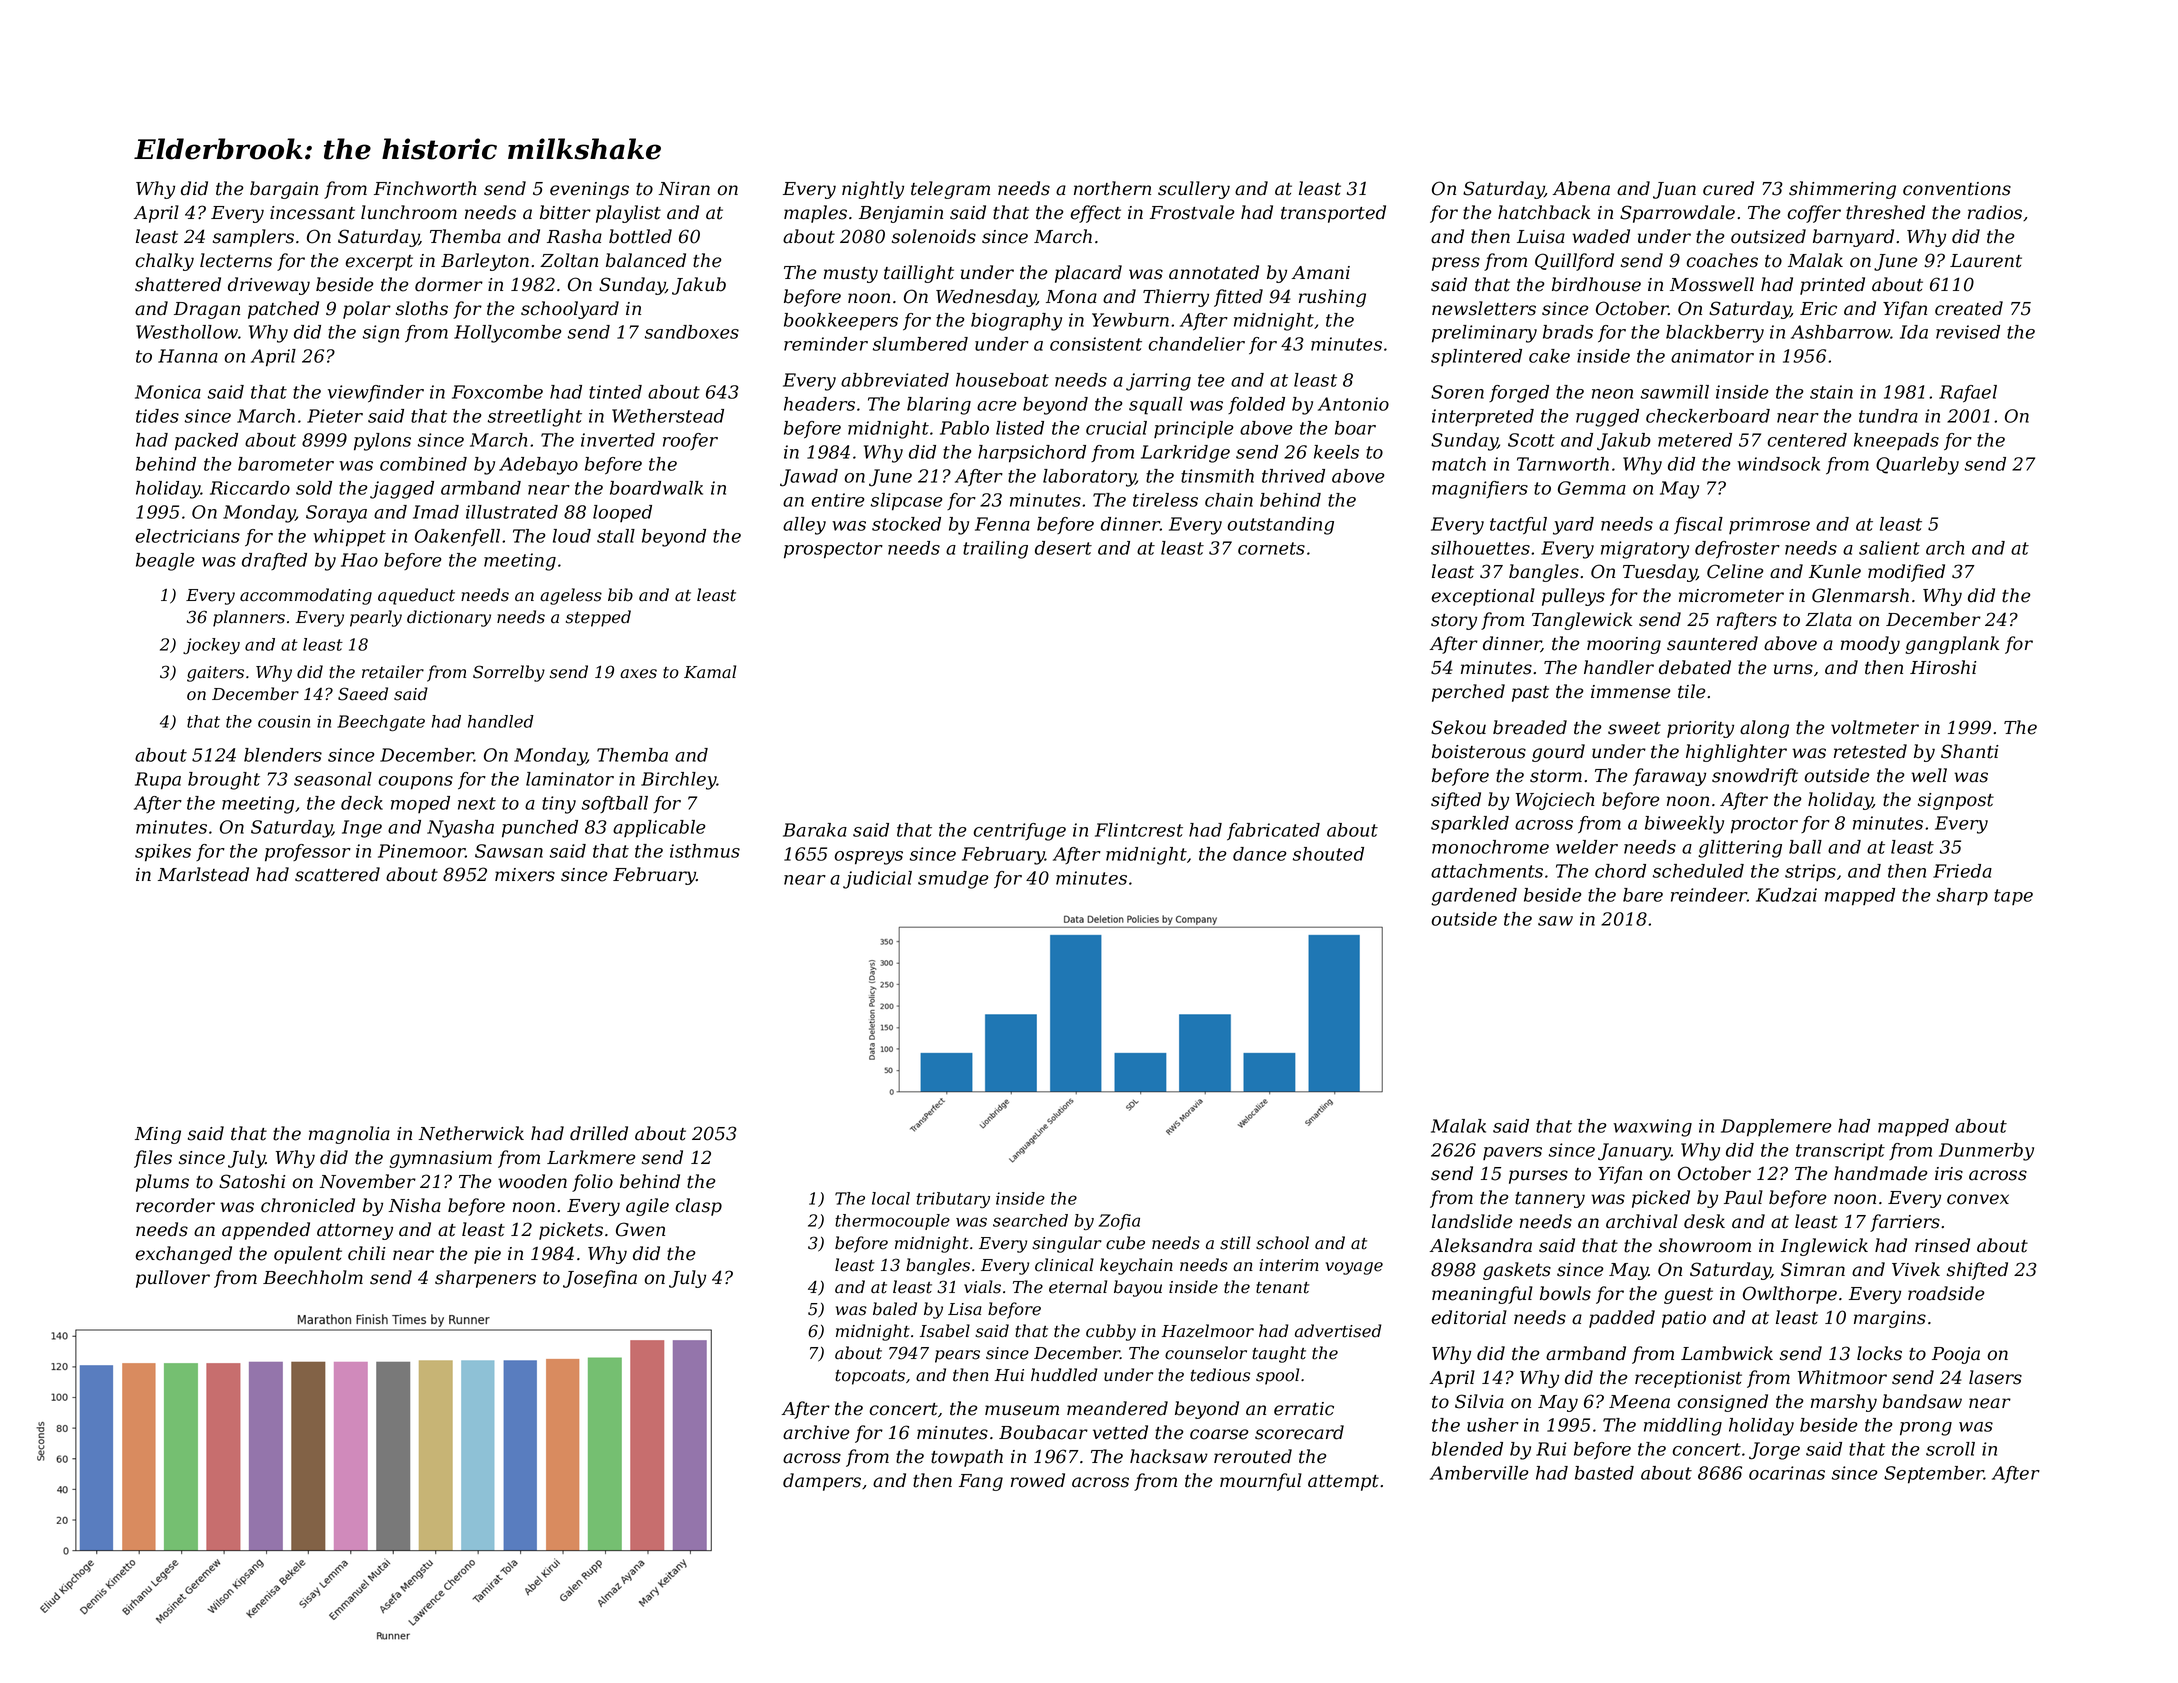  Describe the element at coordinates (1592, 488) in the document. I see `Gemma` at that location.
